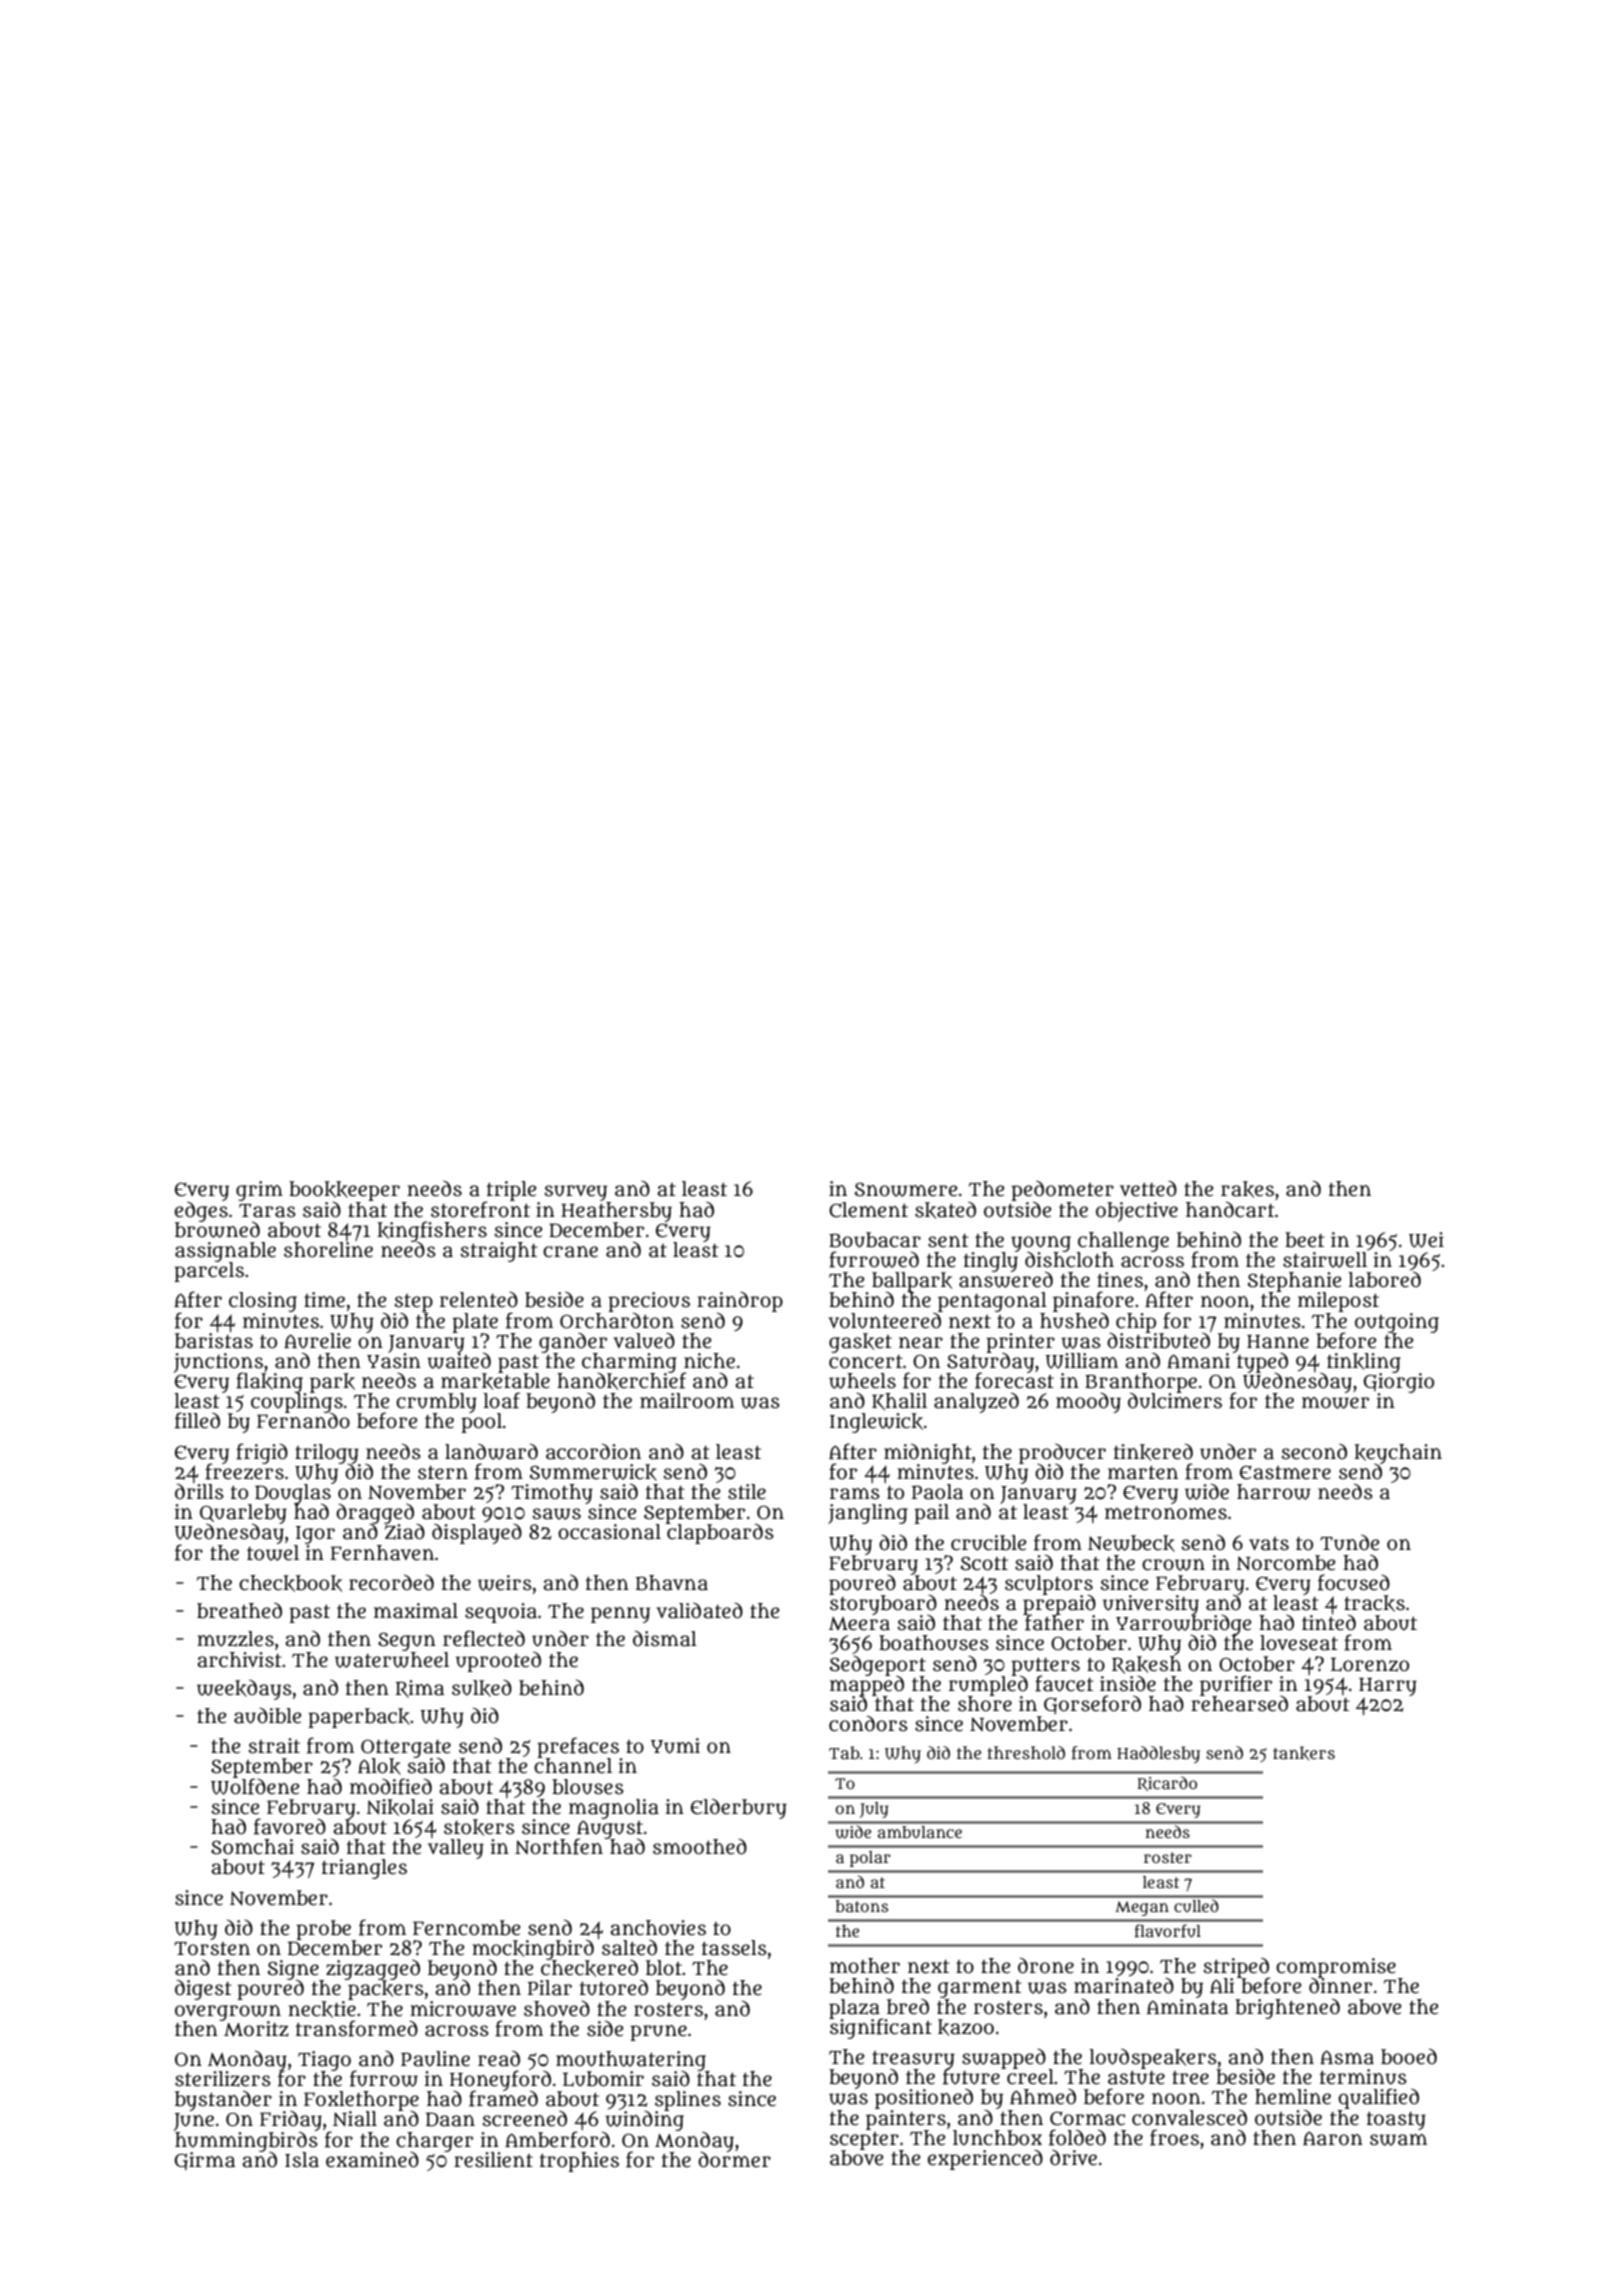 The image size is (1620, 2292). I want to click on dismal, so click(665, 1638).
